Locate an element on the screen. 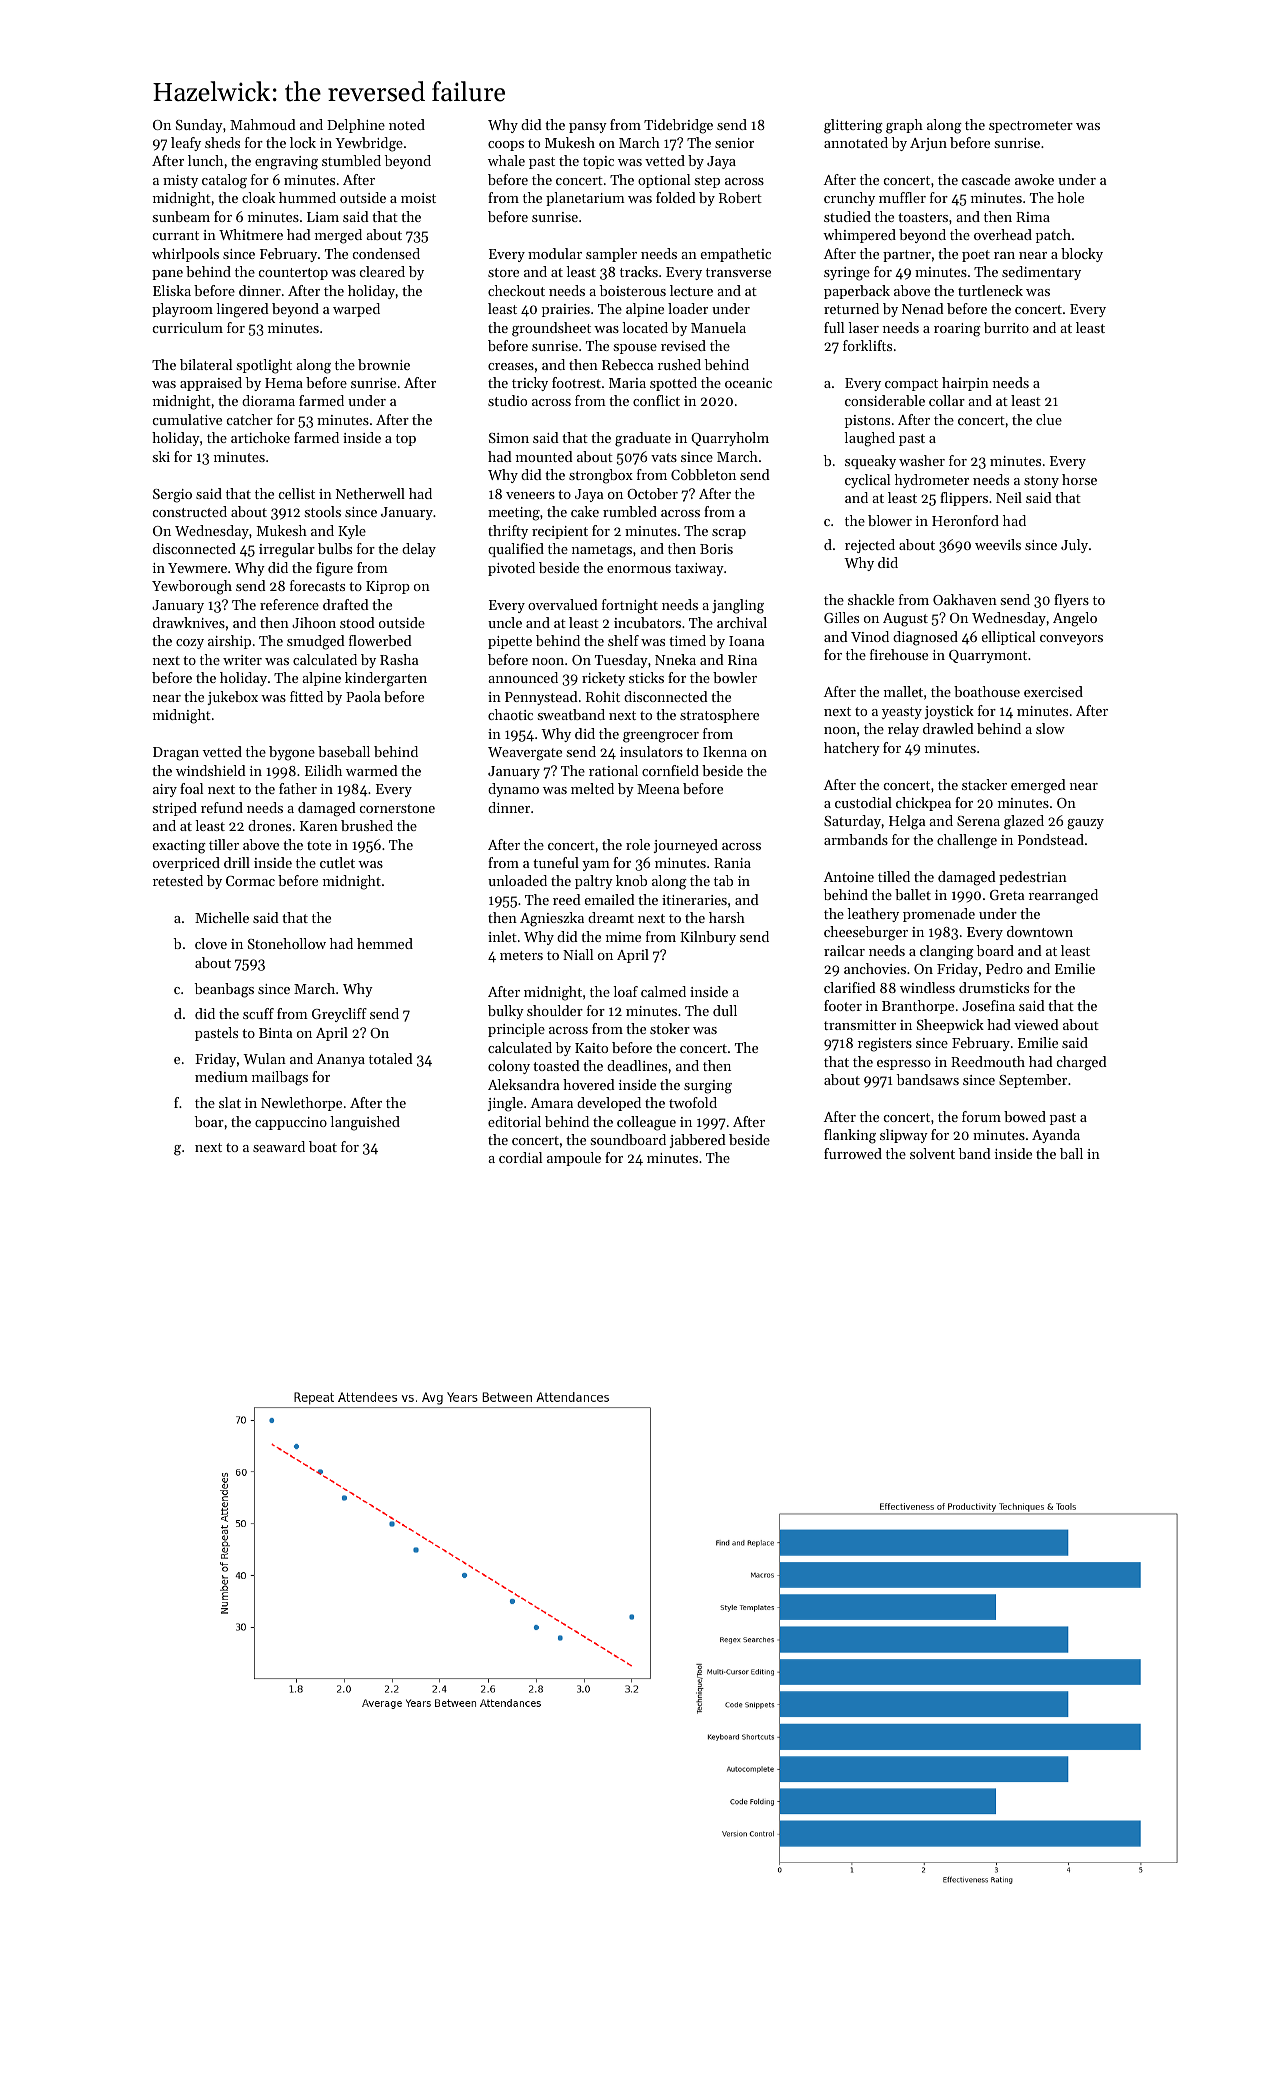  sunbeam is located at coordinates (181, 216).
